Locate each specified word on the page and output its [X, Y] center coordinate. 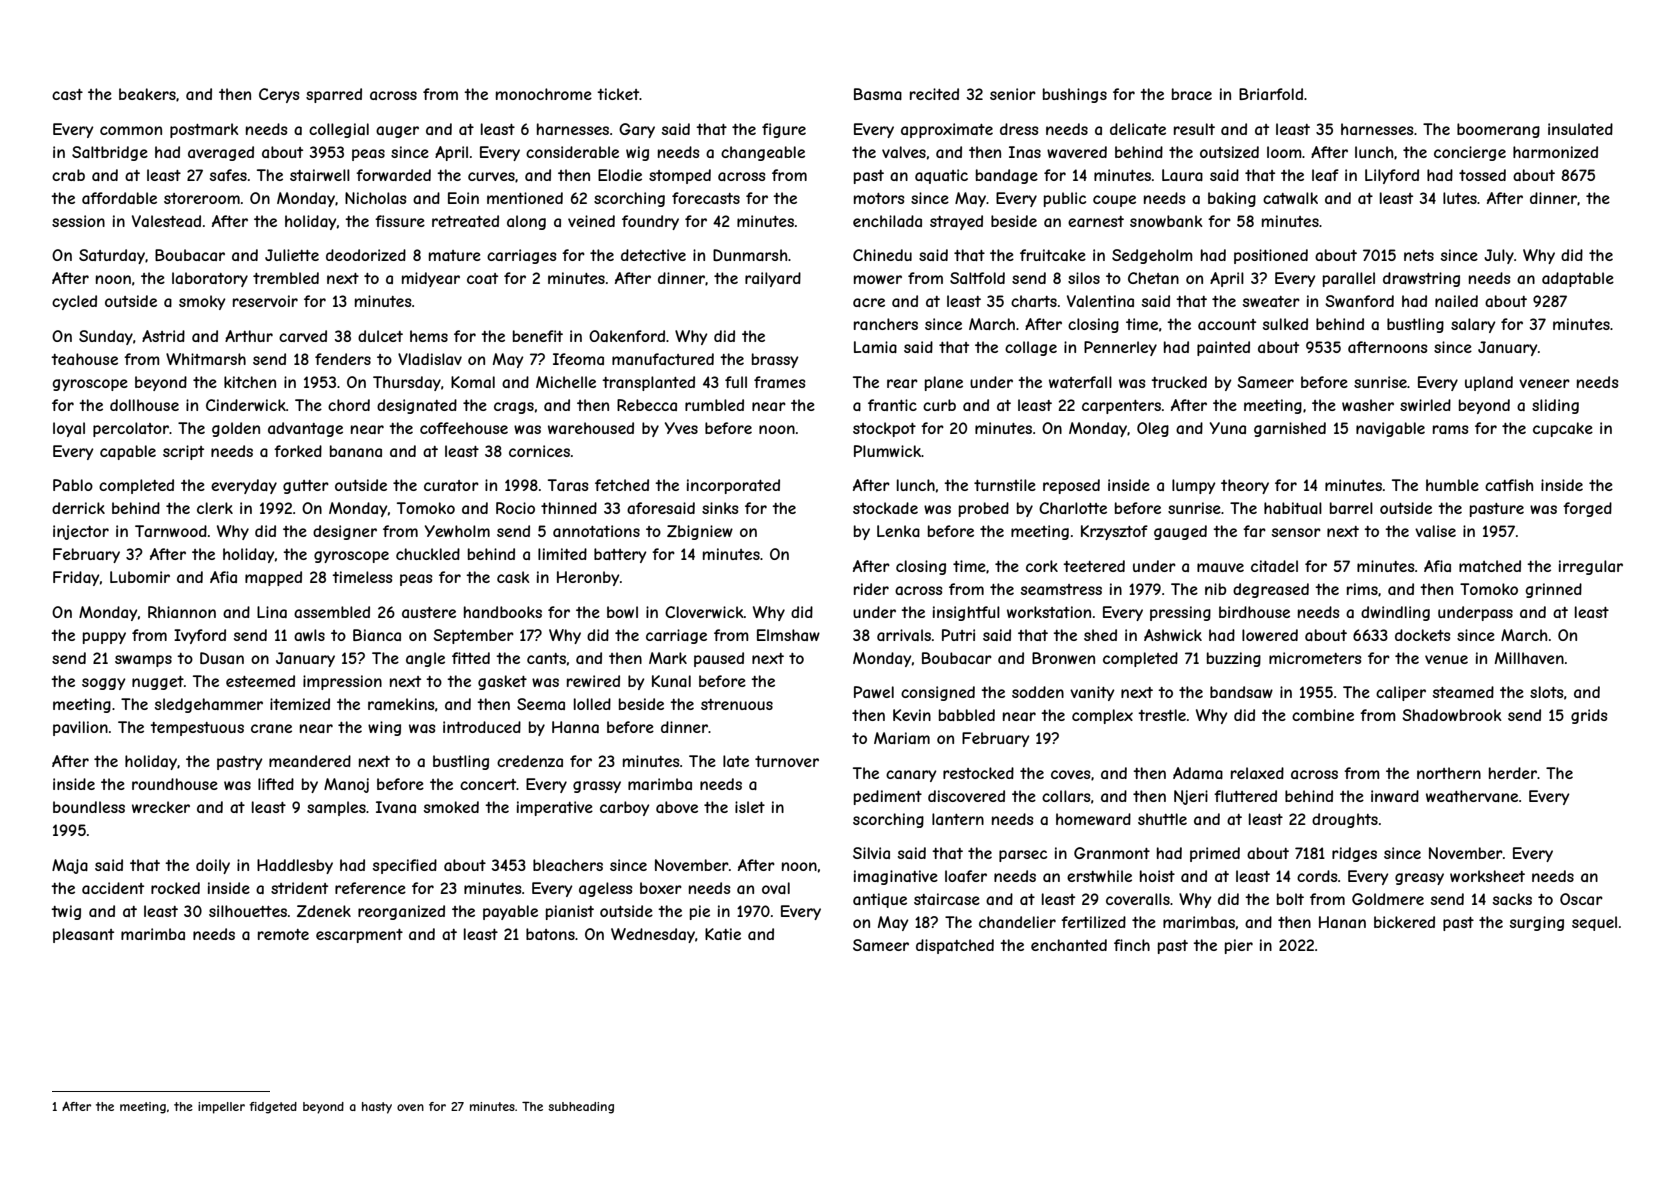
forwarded [393, 175]
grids [1589, 716]
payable [510, 912]
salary [1473, 325]
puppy [104, 638]
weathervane [1472, 796]
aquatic [941, 176]
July [1499, 256]
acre [869, 302]
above [677, 807]
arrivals [904, 635]
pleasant [83, 935]
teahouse [84, 359]
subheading [581, 1108]
